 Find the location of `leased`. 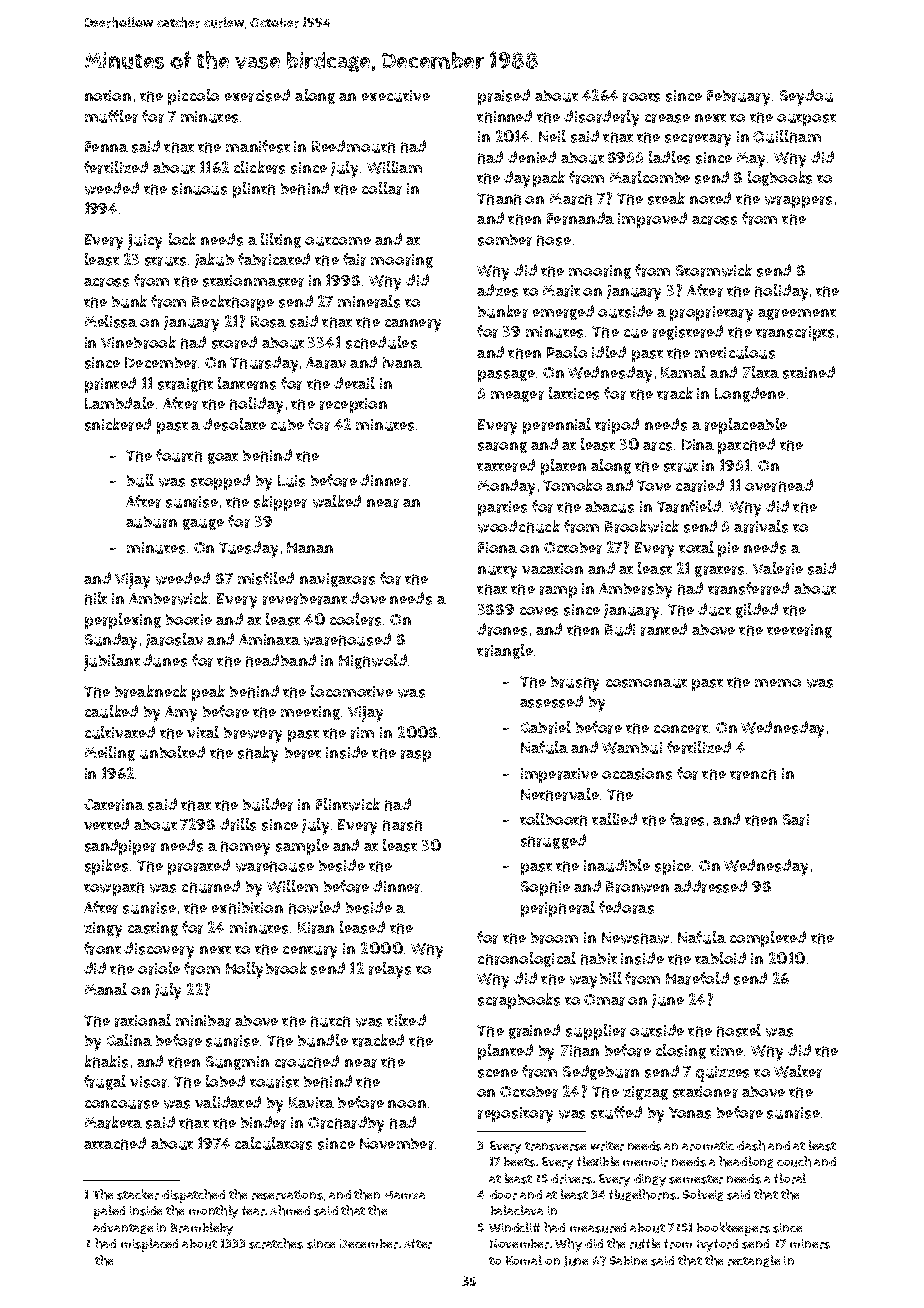

leased is located at coordinates (362, 927).
